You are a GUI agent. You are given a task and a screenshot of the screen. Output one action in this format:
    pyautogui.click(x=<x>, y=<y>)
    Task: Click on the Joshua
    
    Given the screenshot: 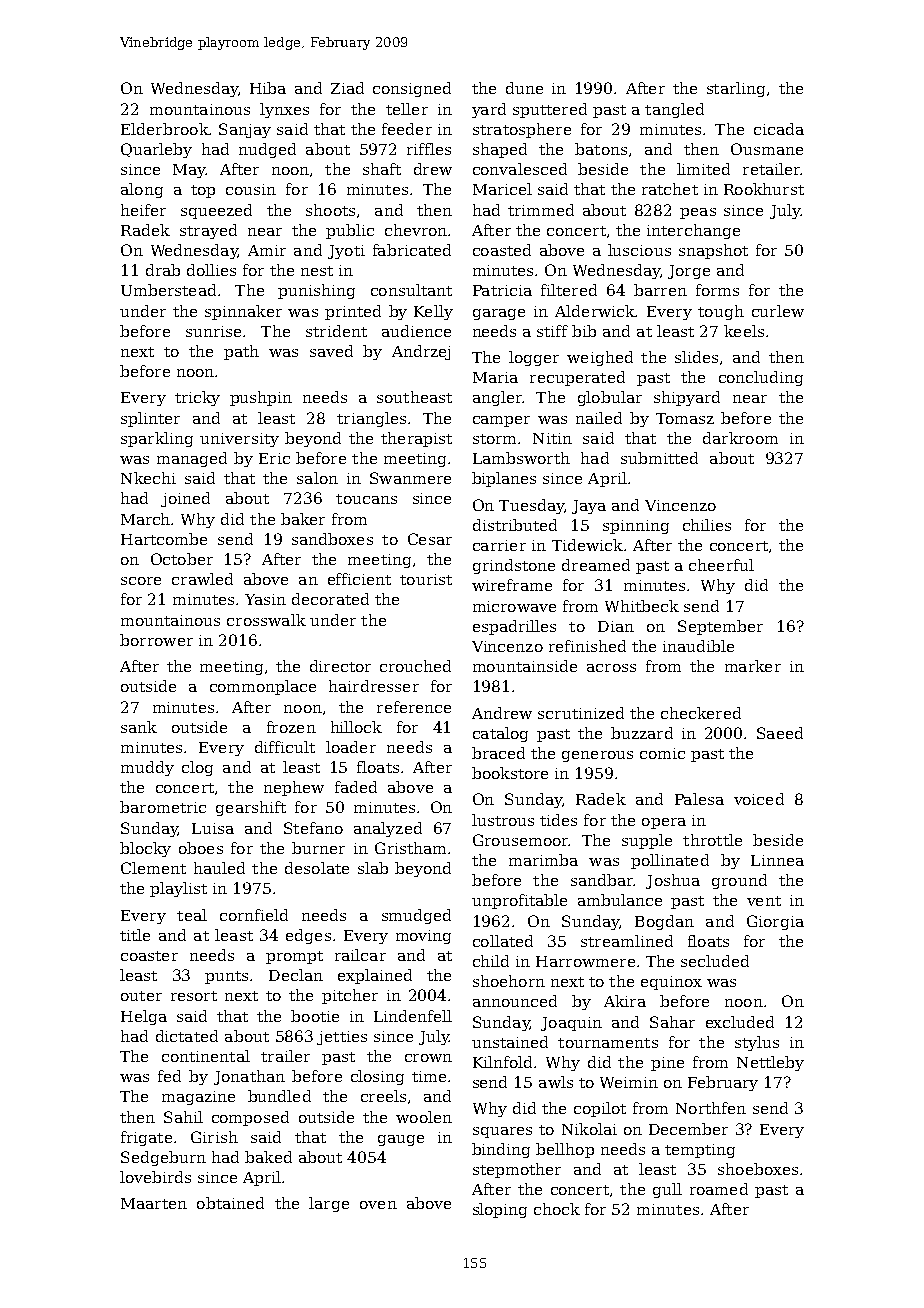 What is the action you would take?
    pyautogui.click(x=673, y=881)
